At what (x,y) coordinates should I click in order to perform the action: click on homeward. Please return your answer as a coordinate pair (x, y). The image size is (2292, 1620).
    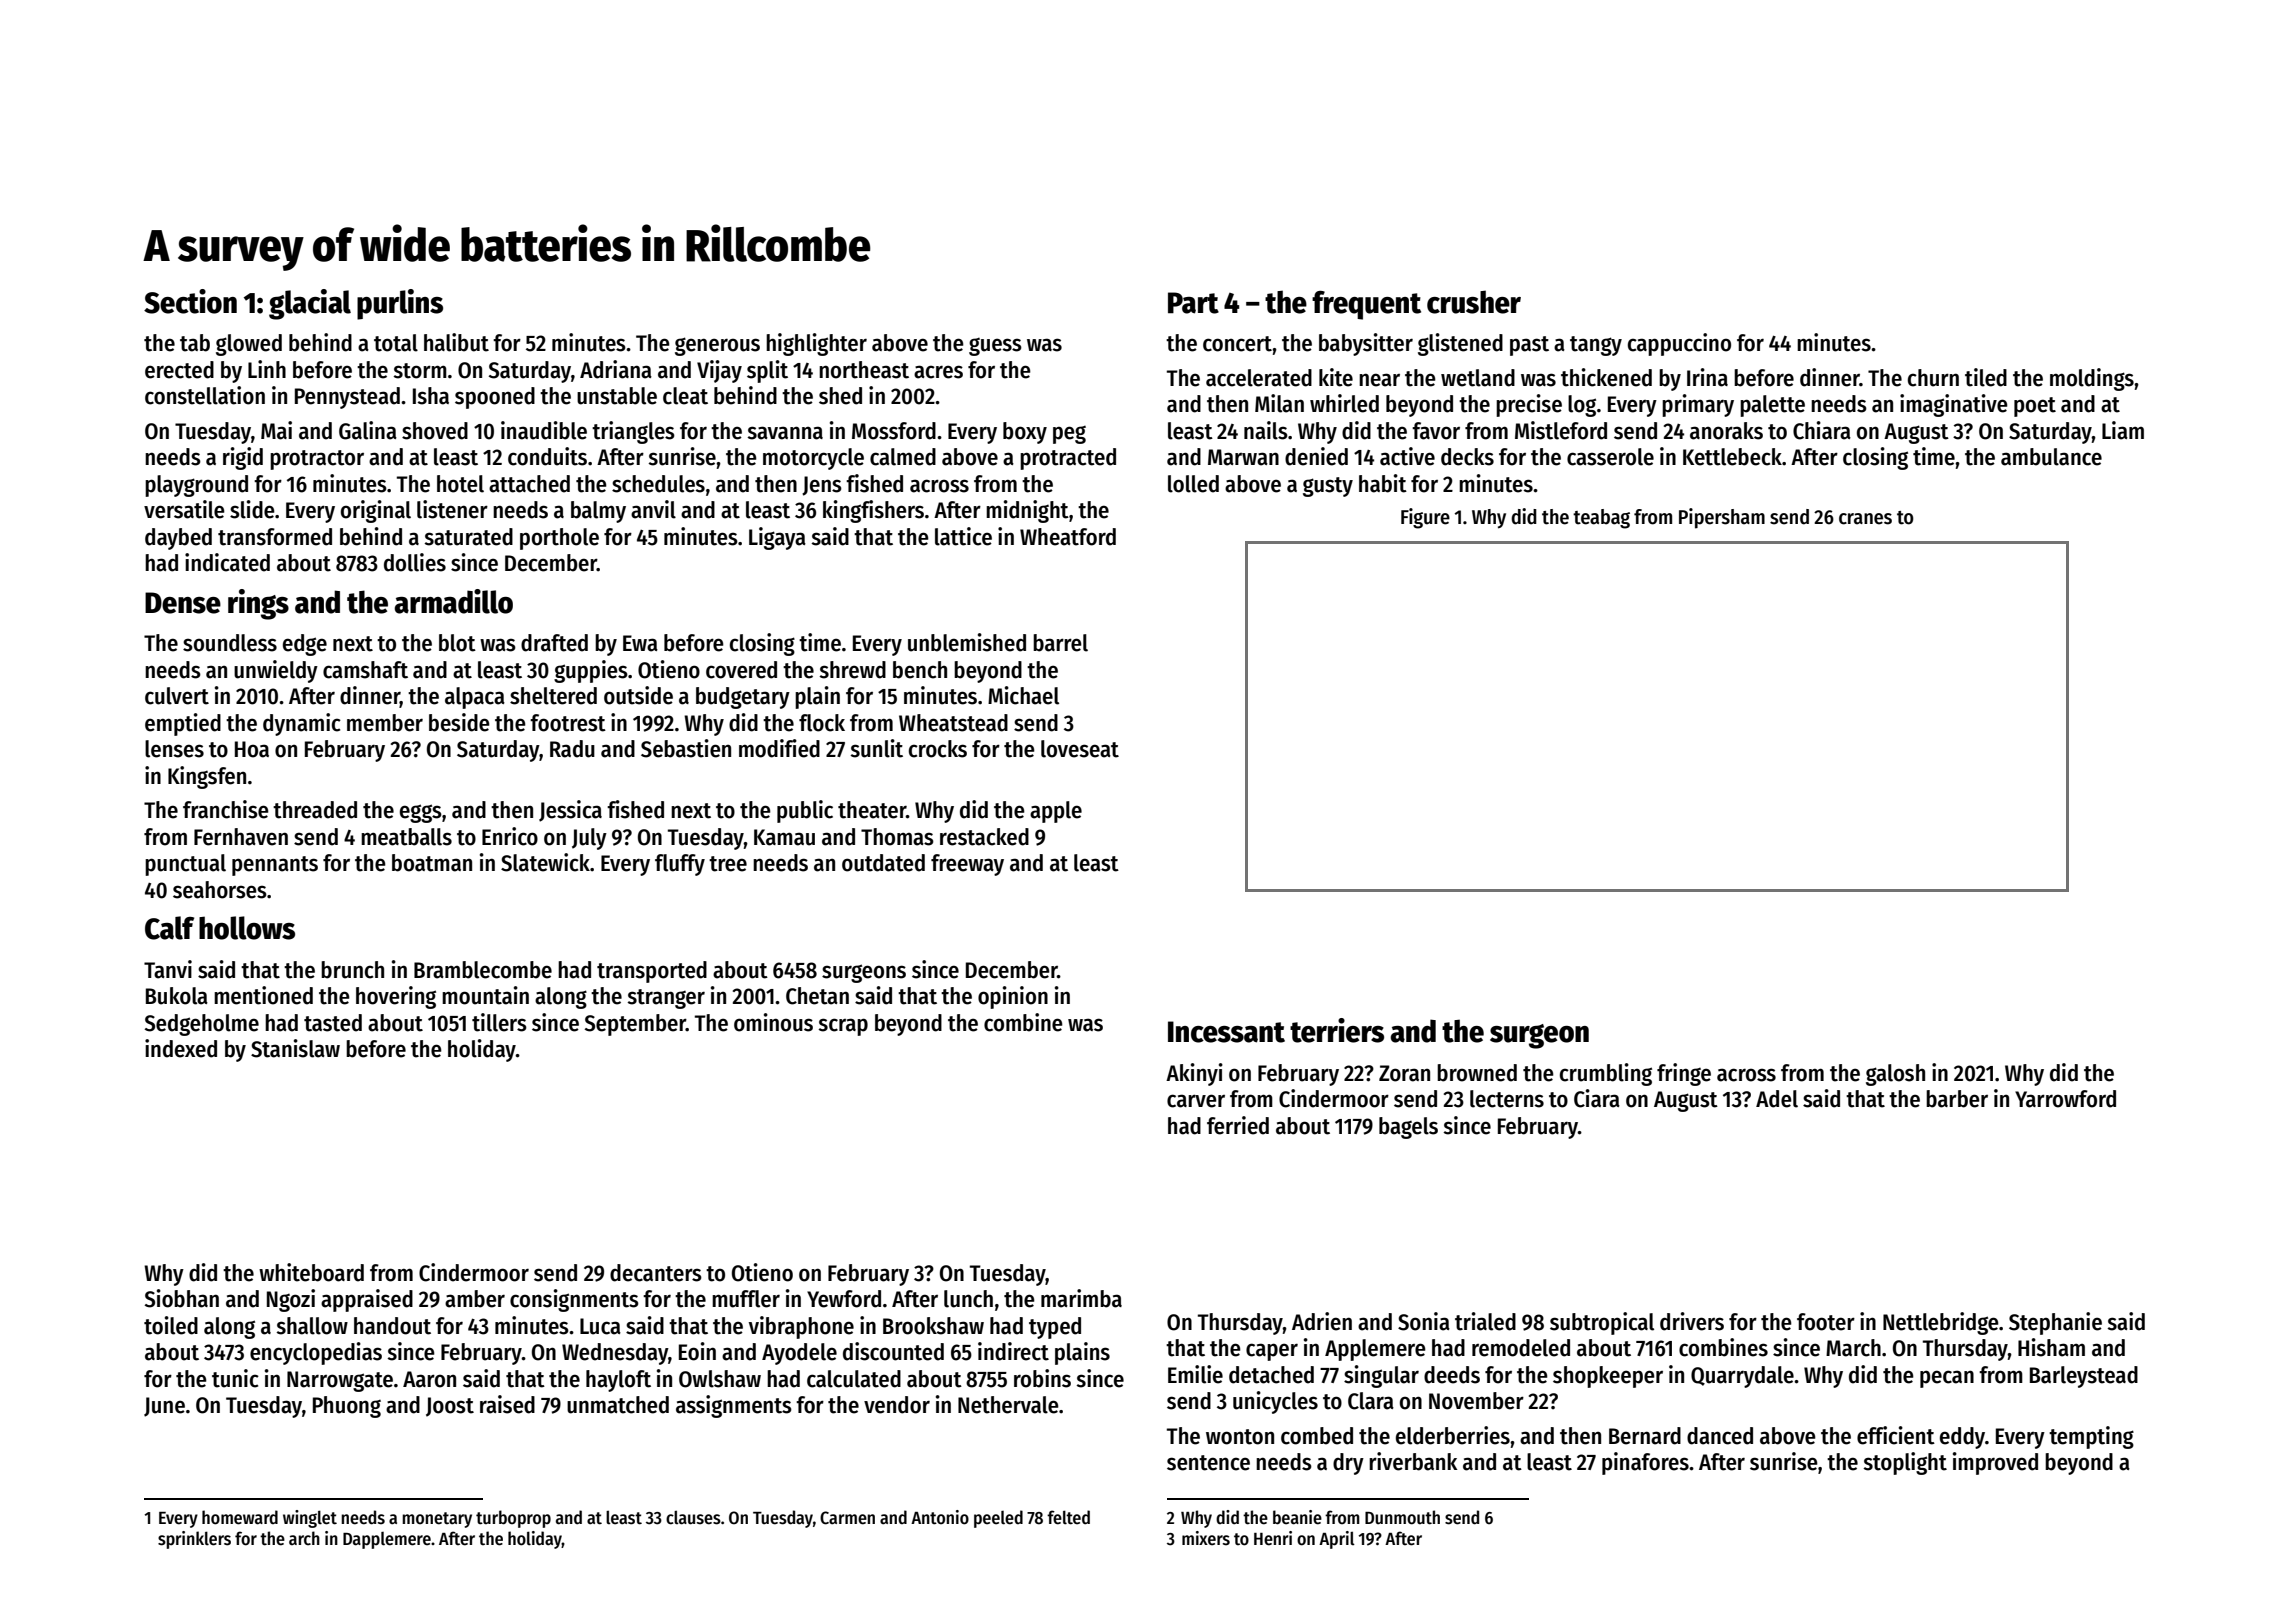
    Looking at the image, I should click on (240, 1517).
